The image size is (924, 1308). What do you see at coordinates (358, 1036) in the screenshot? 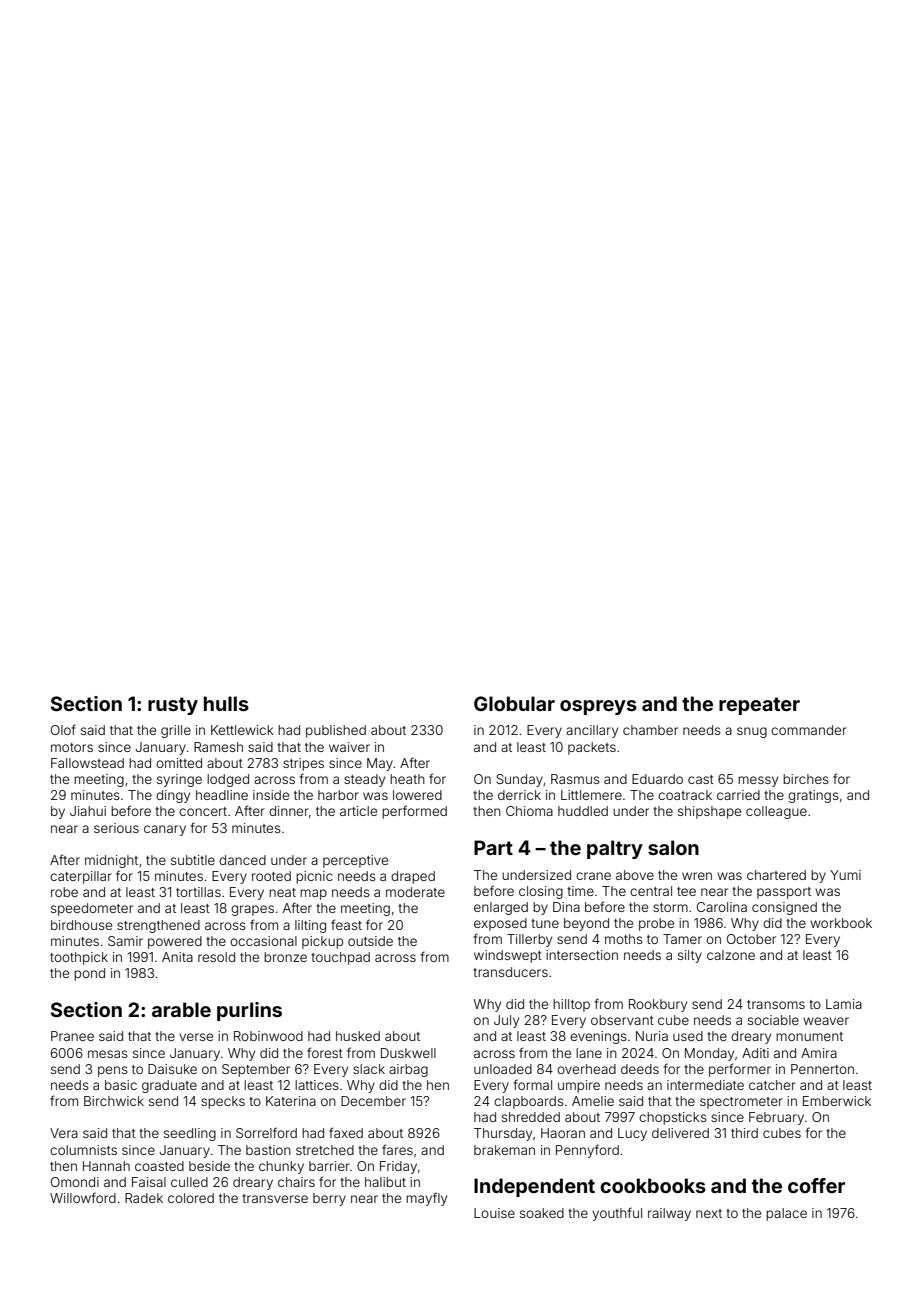
I see `husked` at bounding box center [358, 1036].
